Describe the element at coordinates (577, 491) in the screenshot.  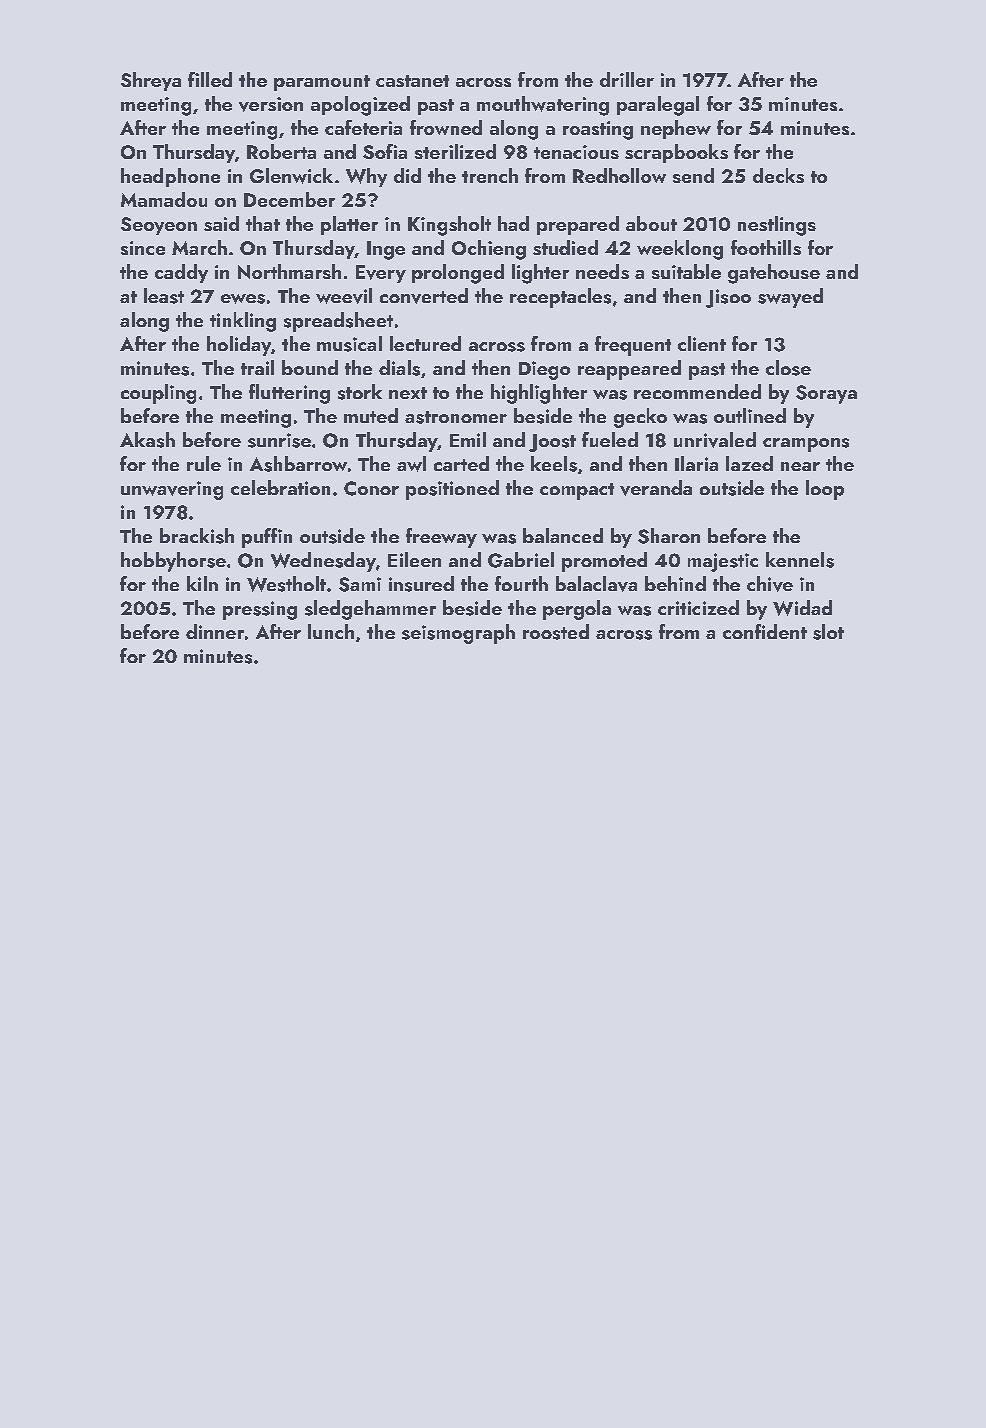
I see `compact` at that location.
